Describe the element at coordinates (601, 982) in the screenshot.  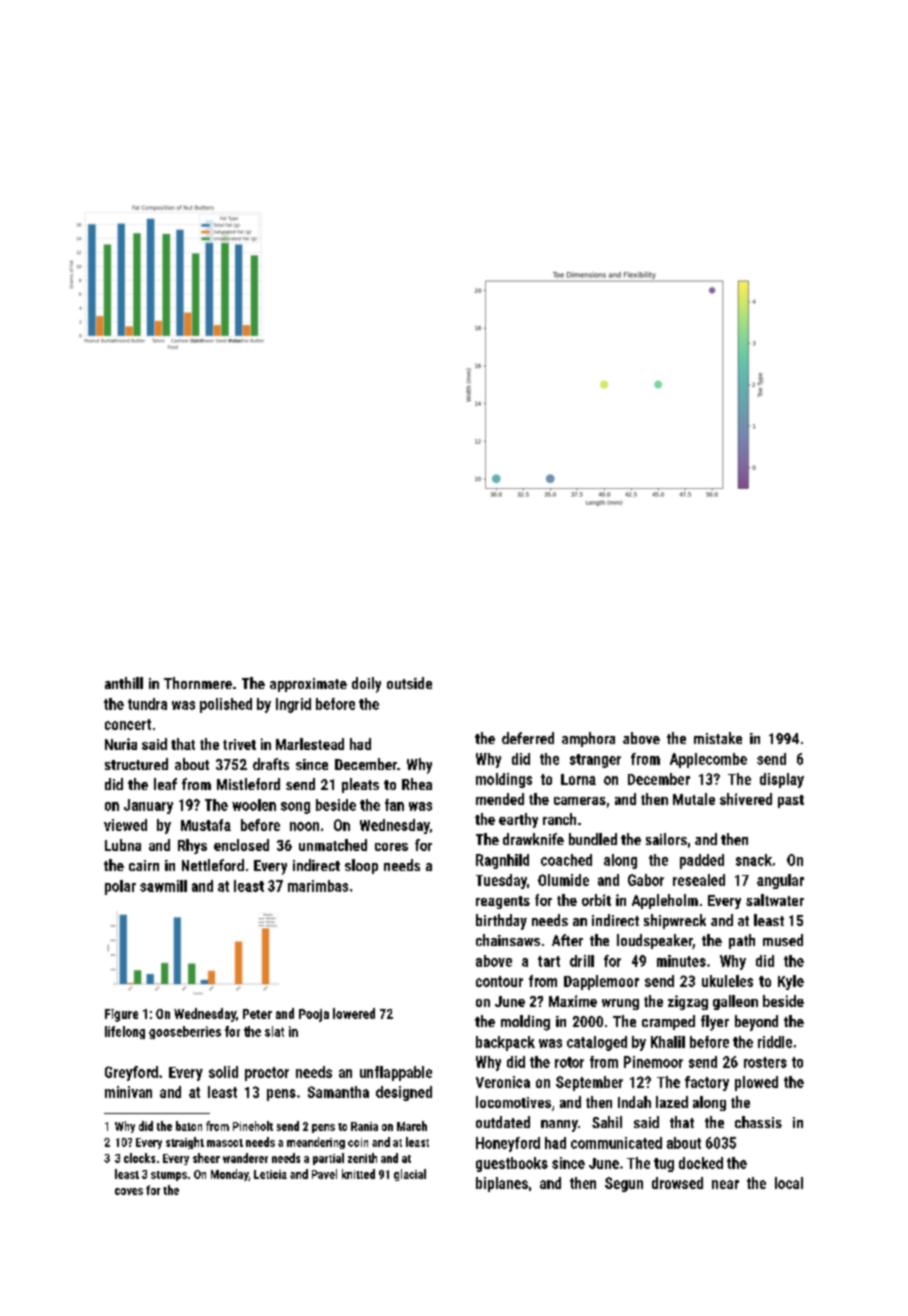
I see `Dapplemoor` at that location.
